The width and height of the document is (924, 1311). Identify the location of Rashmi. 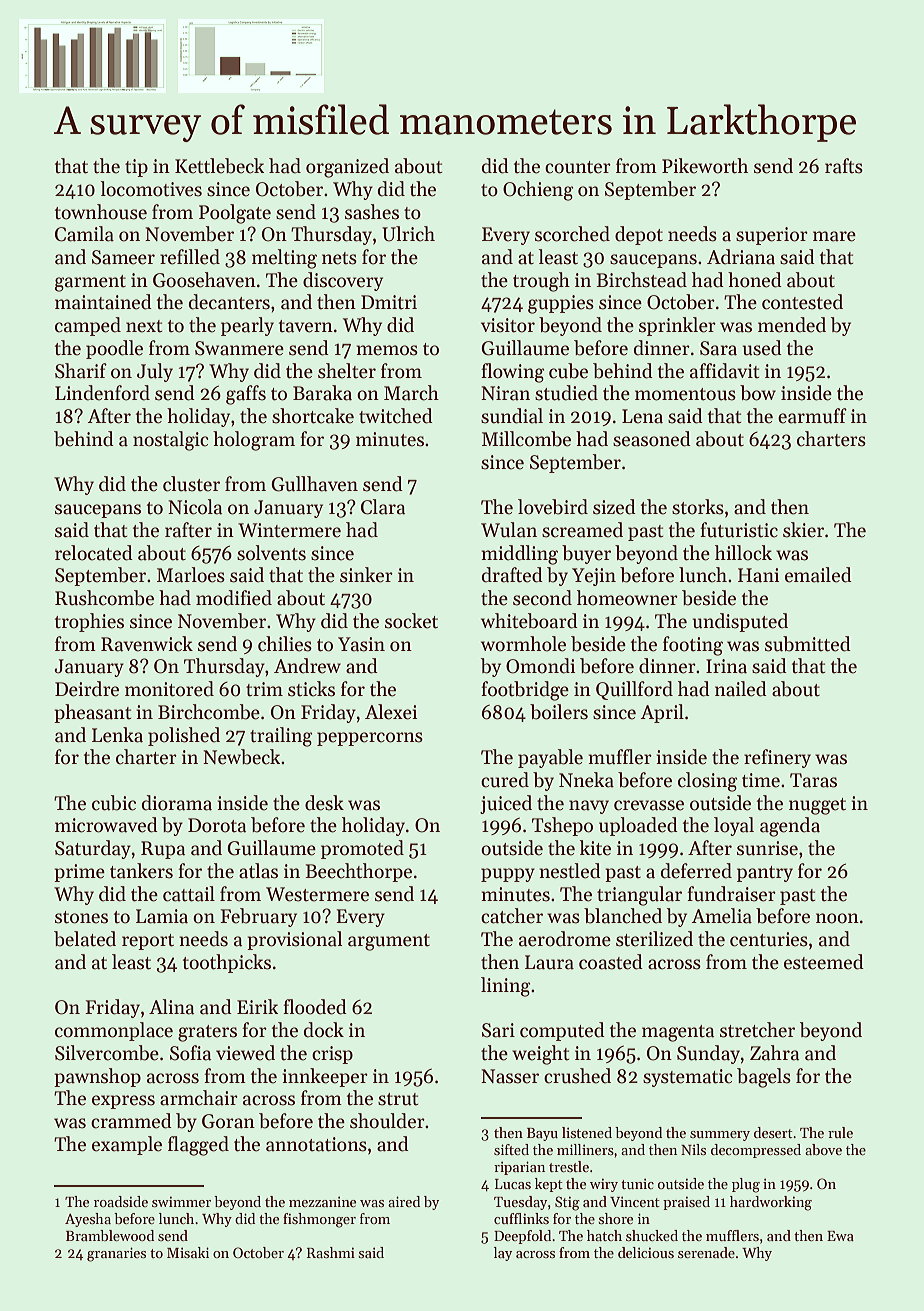
(331, 1252).
